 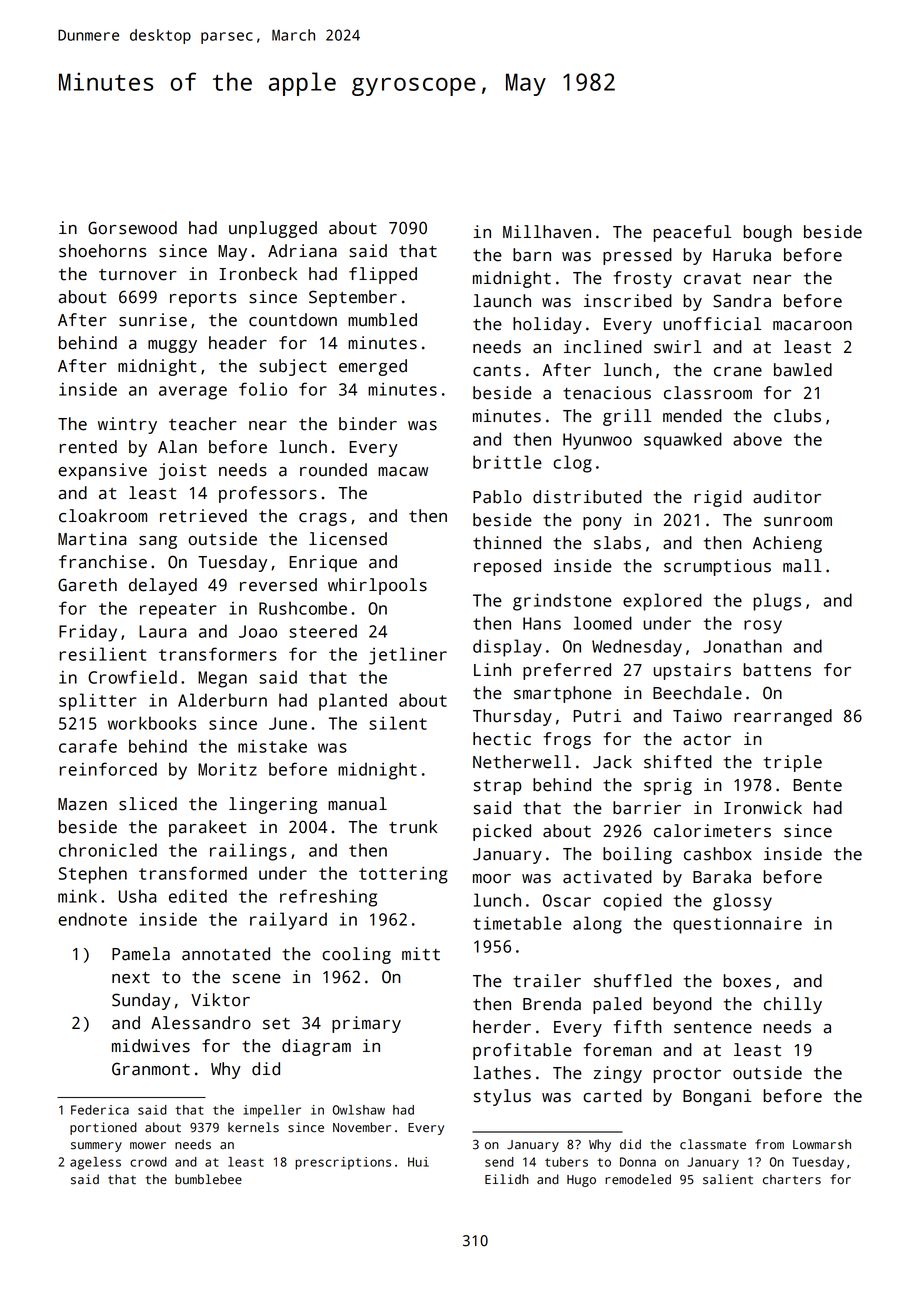 What do you see at coordinates (737, 925) in the screenshot?
I see `questionnaire` at bounding box center [737, 925].
